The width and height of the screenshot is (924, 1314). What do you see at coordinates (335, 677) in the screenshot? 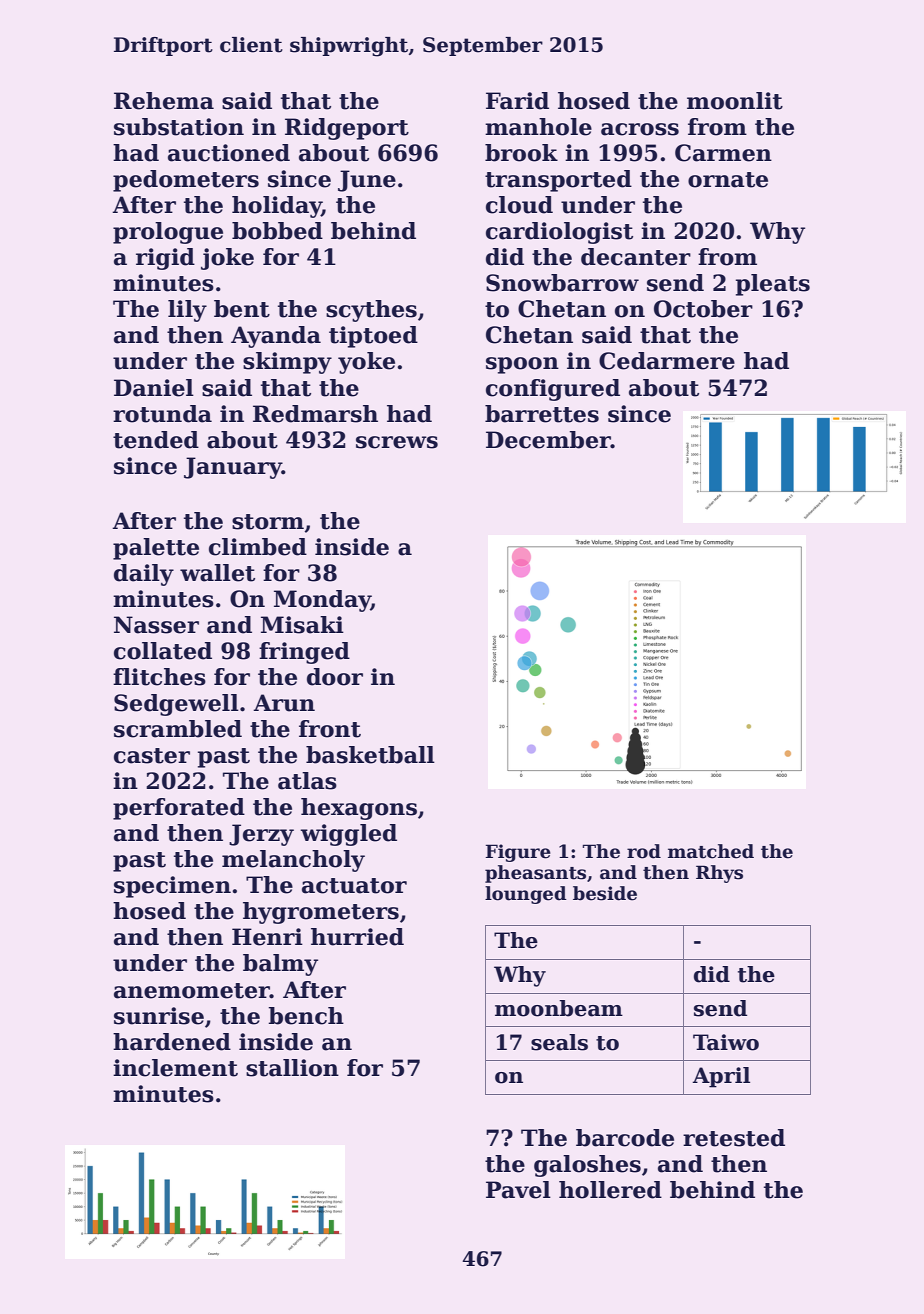
I see `door` at bounding box center [335, 677].
